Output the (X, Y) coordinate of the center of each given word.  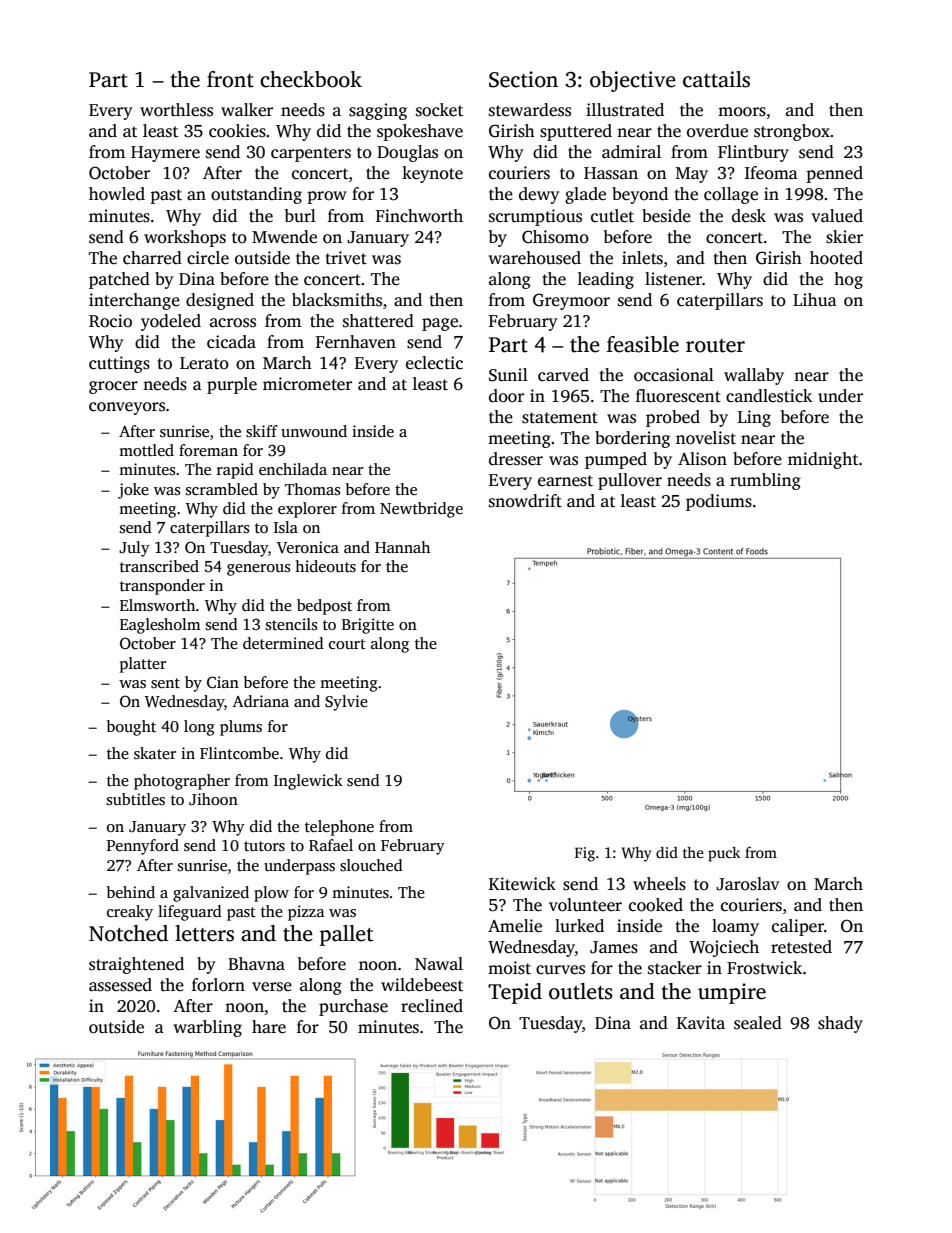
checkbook (311, 79)
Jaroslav (747, 884)
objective (633, 81)
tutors (264, 846)
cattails (716, 79)
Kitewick (522, 884)
